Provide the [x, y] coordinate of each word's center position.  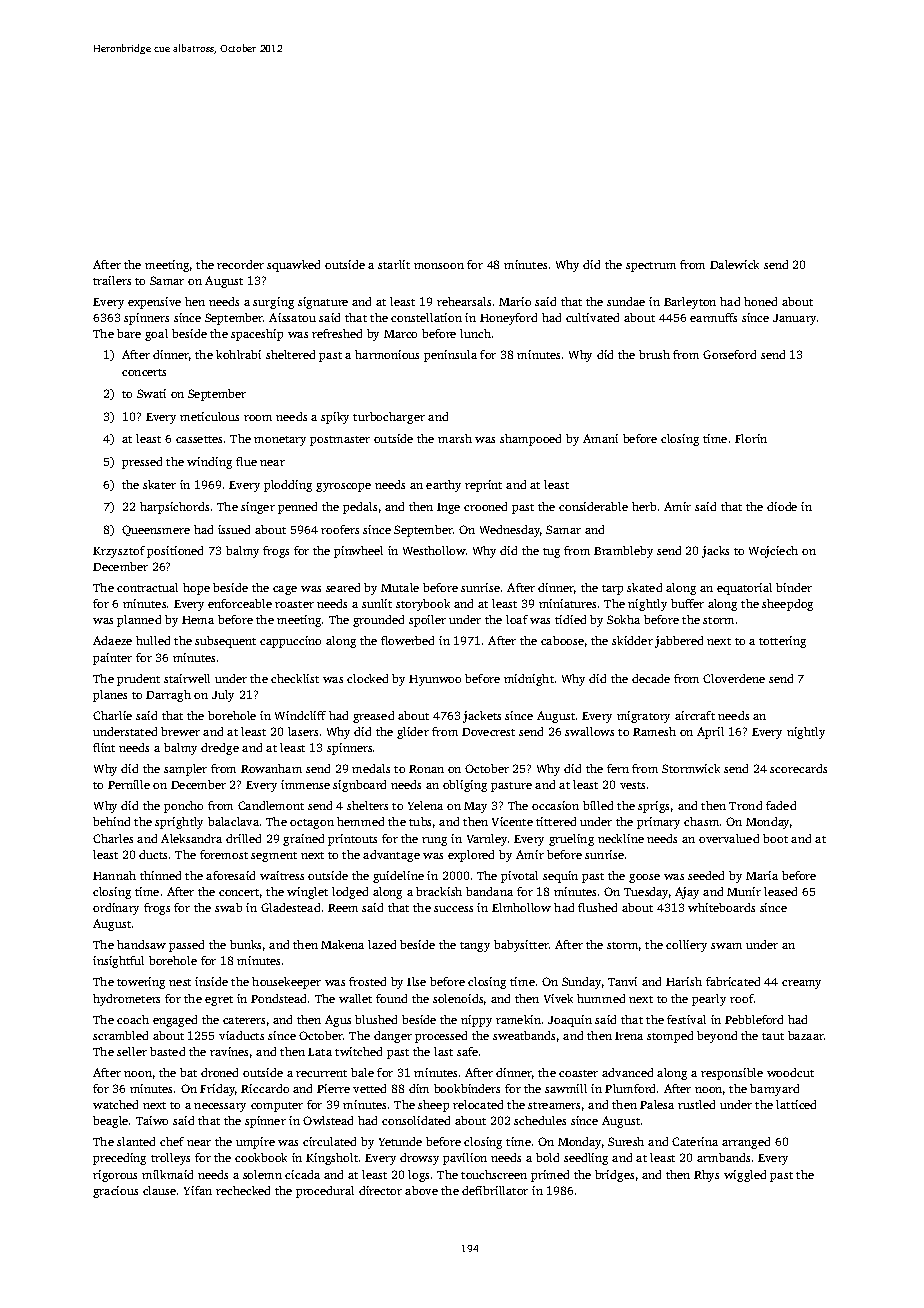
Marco [400, 334]
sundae [626, 301]
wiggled [745, 1176]
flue [246, 461]
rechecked [243, 1190]
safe [467, 1051]
